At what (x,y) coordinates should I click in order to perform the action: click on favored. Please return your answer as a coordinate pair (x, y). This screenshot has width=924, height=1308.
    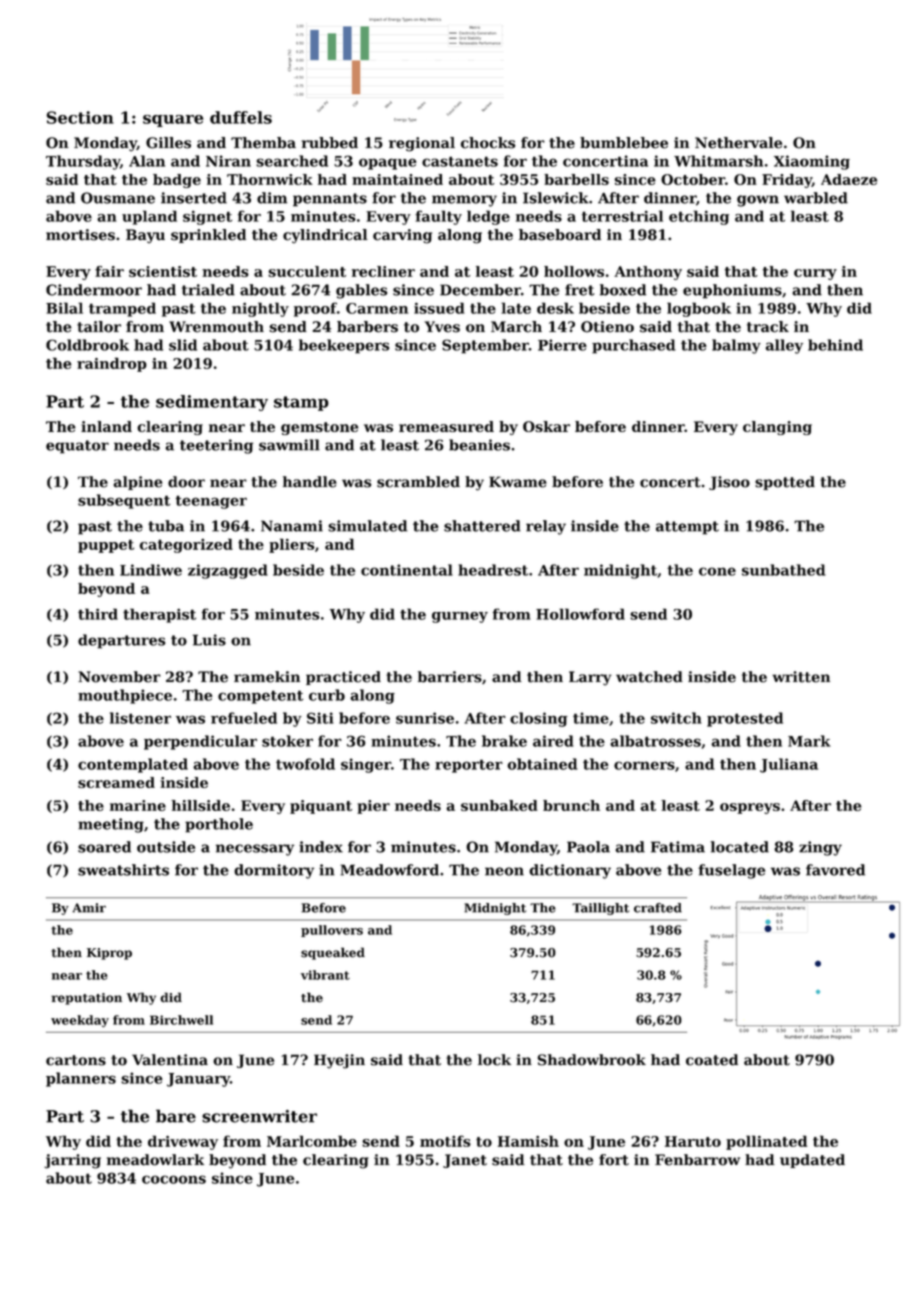
    Looking at the image, I should click on (835, 870).
